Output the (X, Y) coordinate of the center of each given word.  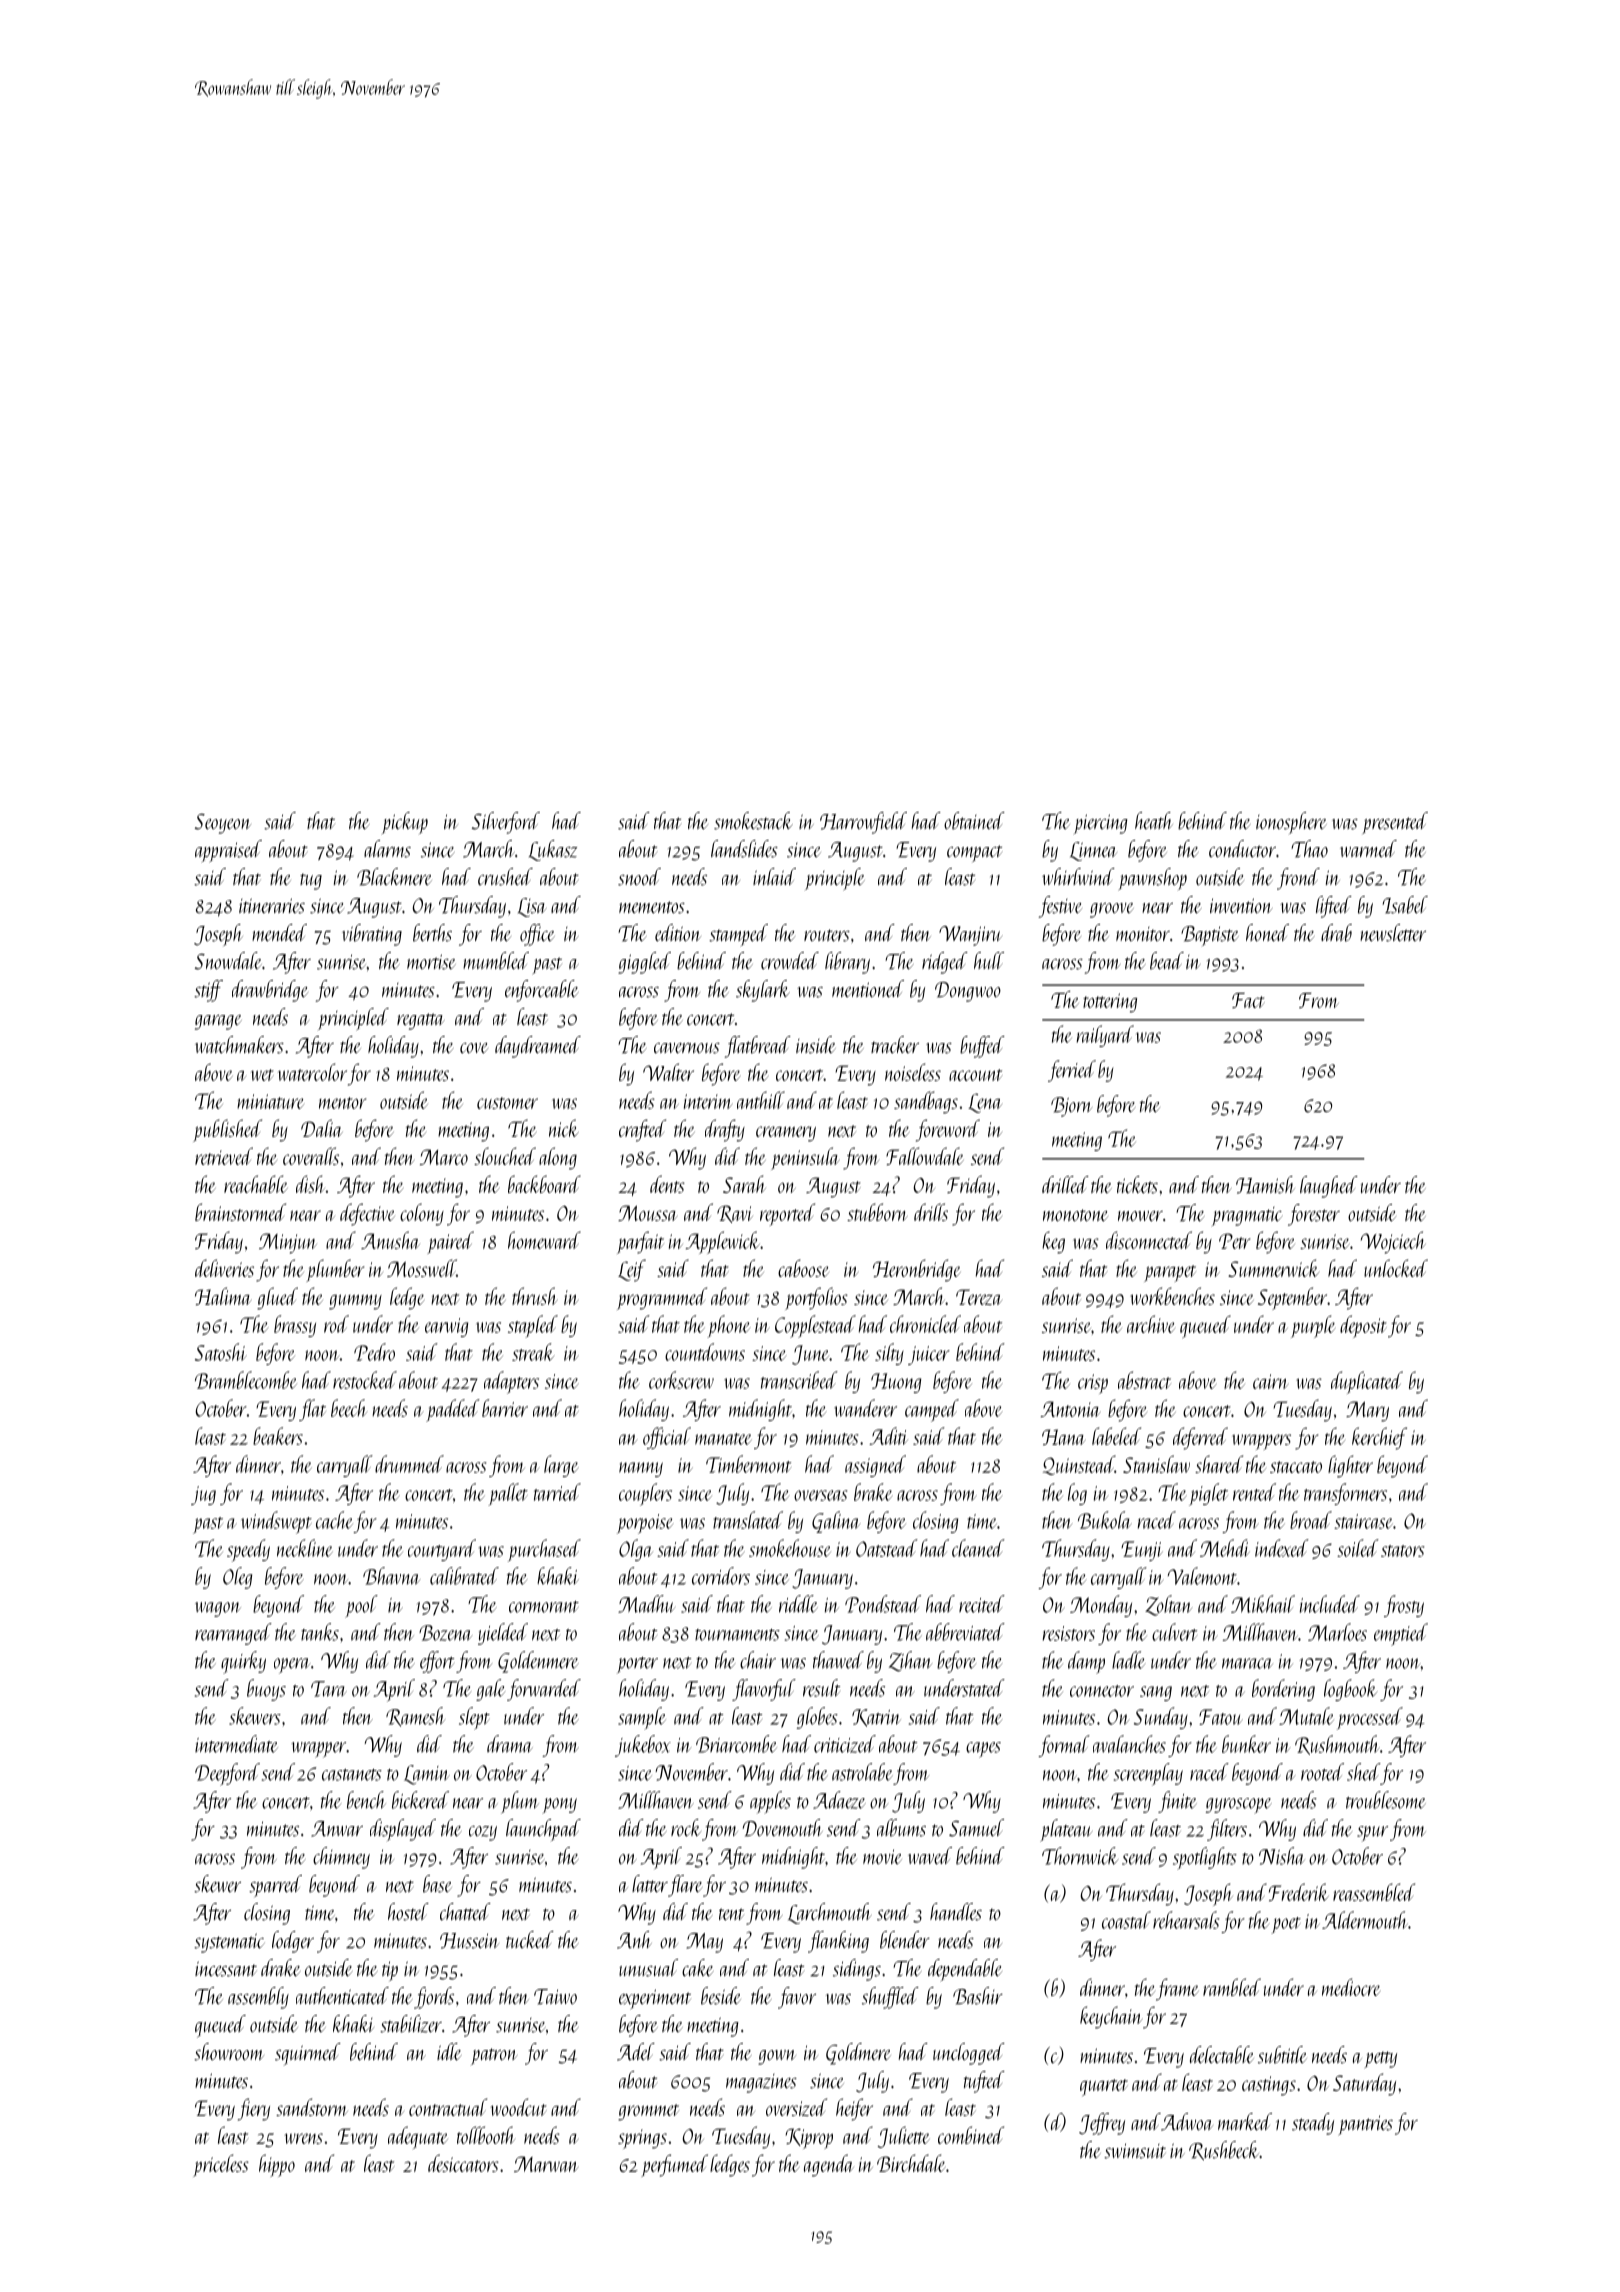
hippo (277, 2165)
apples (770, 1802)
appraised (228, 851)
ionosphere (1291, 823)
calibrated (464, 1576)
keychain (1111, 2017)
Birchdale (911, 2163)
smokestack (753, 821)
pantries (1366, 2125)
